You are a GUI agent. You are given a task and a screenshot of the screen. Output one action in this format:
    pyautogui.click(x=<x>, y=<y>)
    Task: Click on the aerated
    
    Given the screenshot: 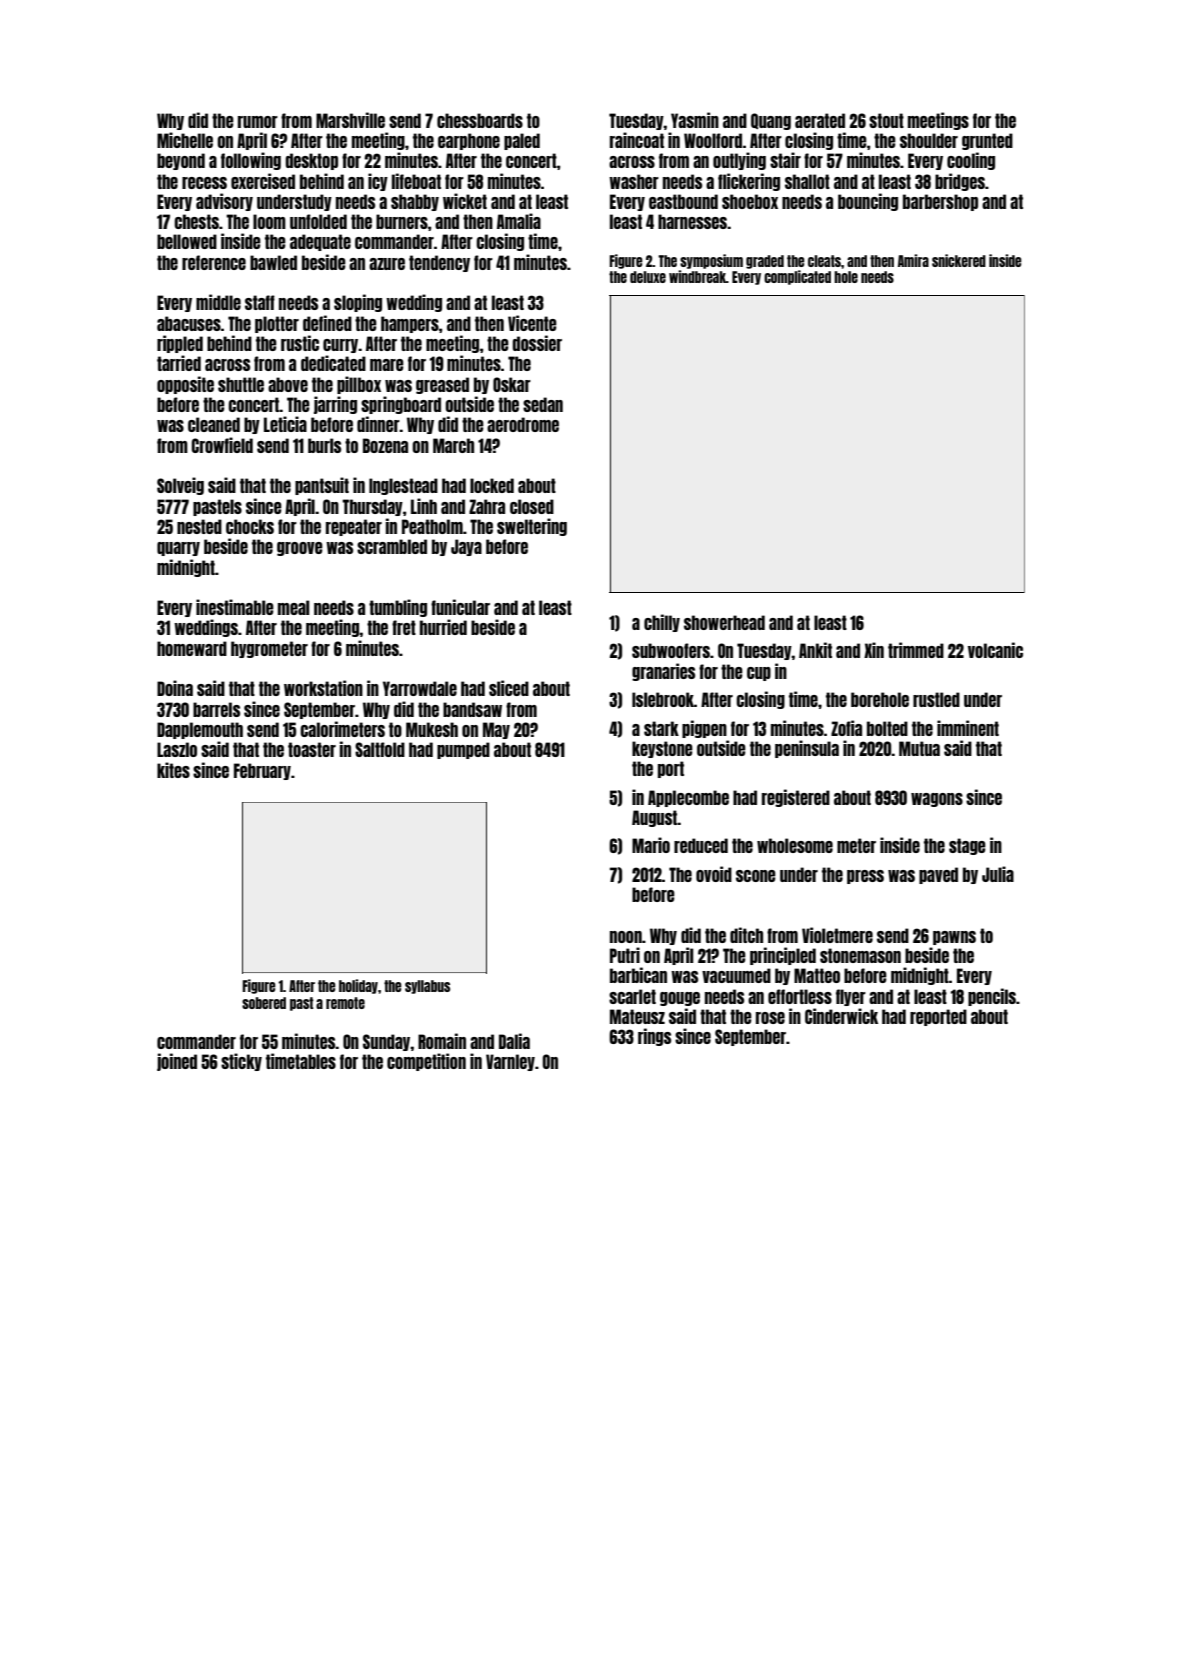 What is the action you would take?
    pyautogui.click(x=820, y=120)
